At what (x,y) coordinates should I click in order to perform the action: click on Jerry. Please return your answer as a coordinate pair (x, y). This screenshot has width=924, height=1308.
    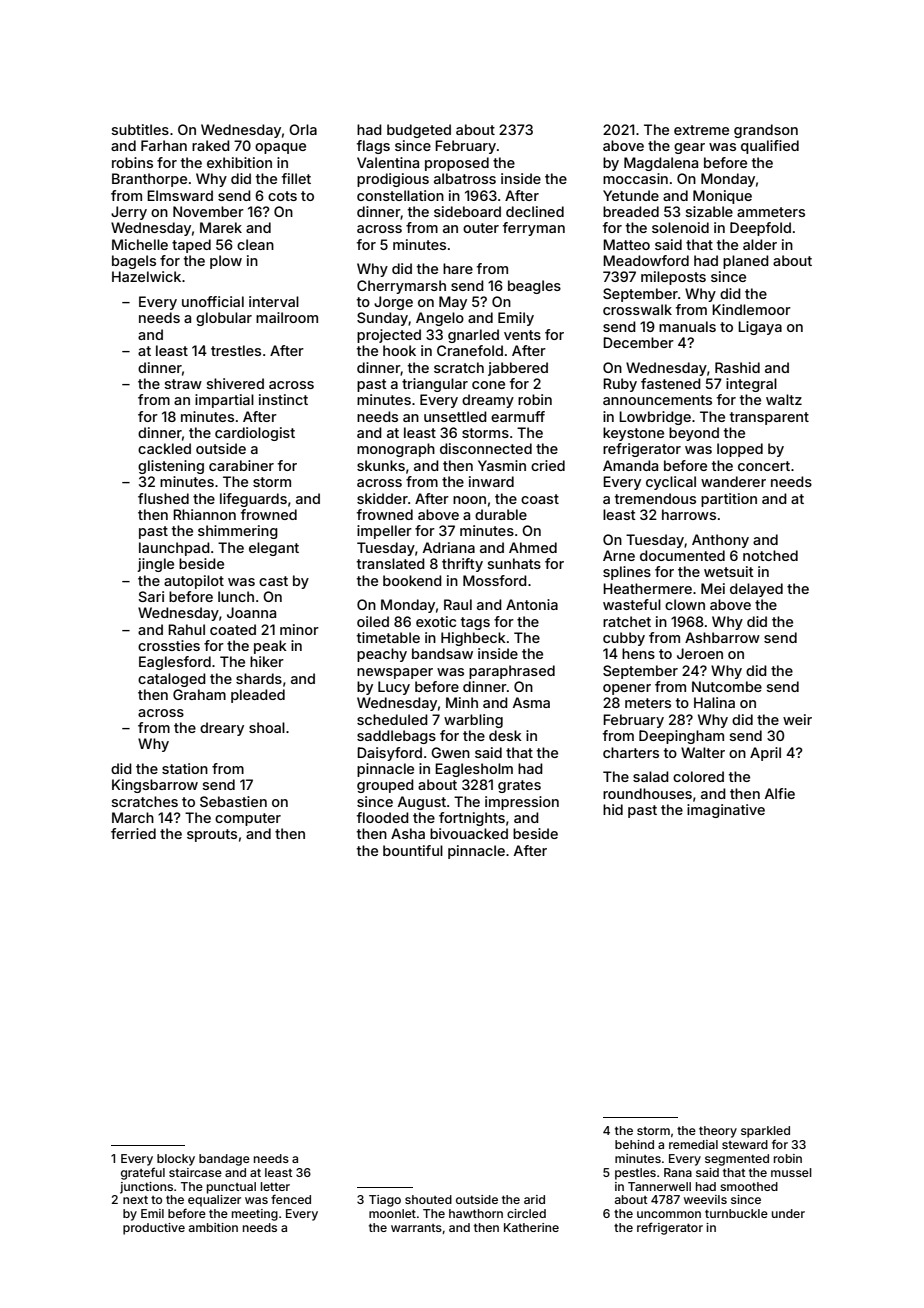
    Looking at the image, I should click on (129, 213).
